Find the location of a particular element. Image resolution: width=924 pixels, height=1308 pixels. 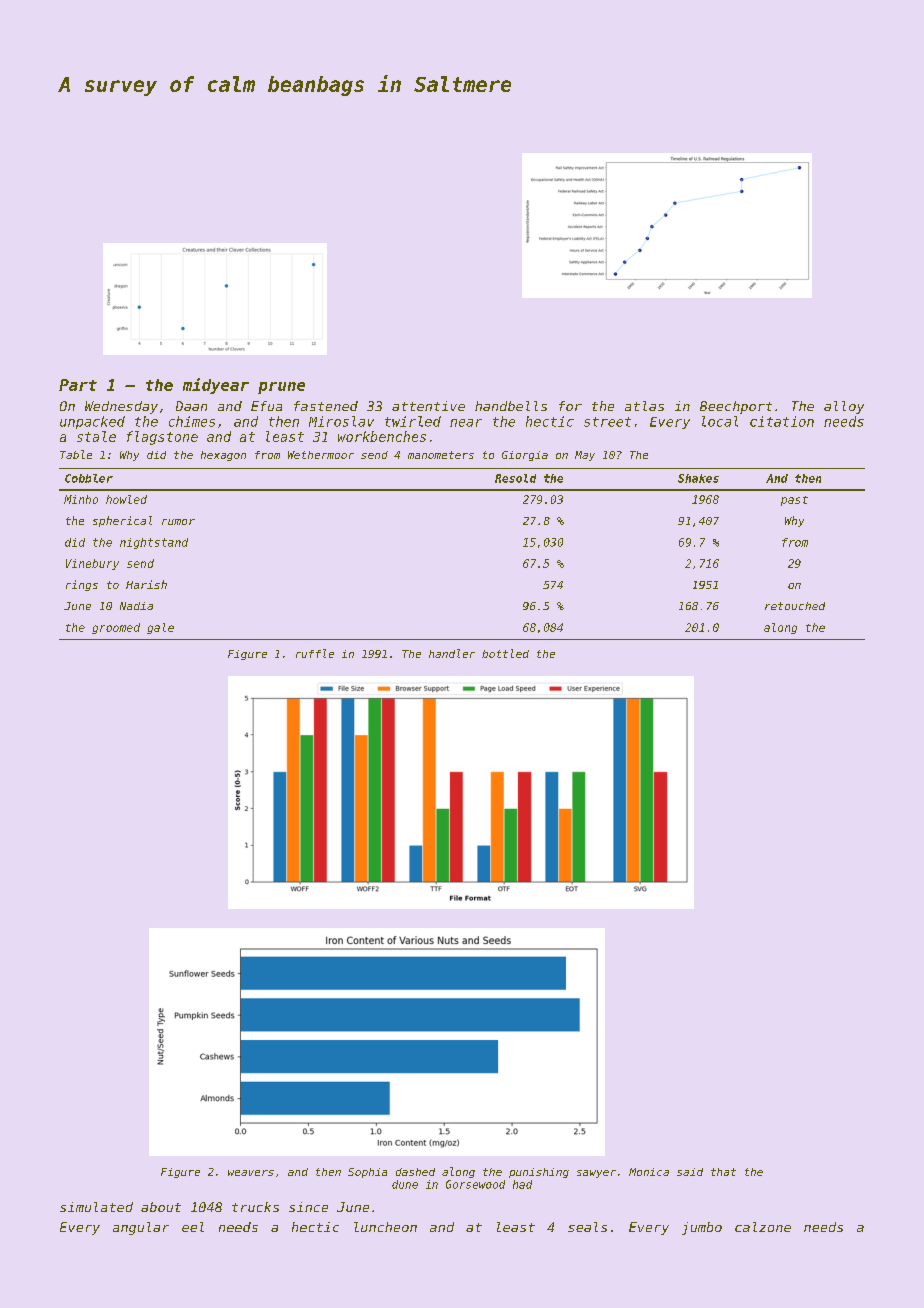

weavers is located at coordinates (251, 1173).
